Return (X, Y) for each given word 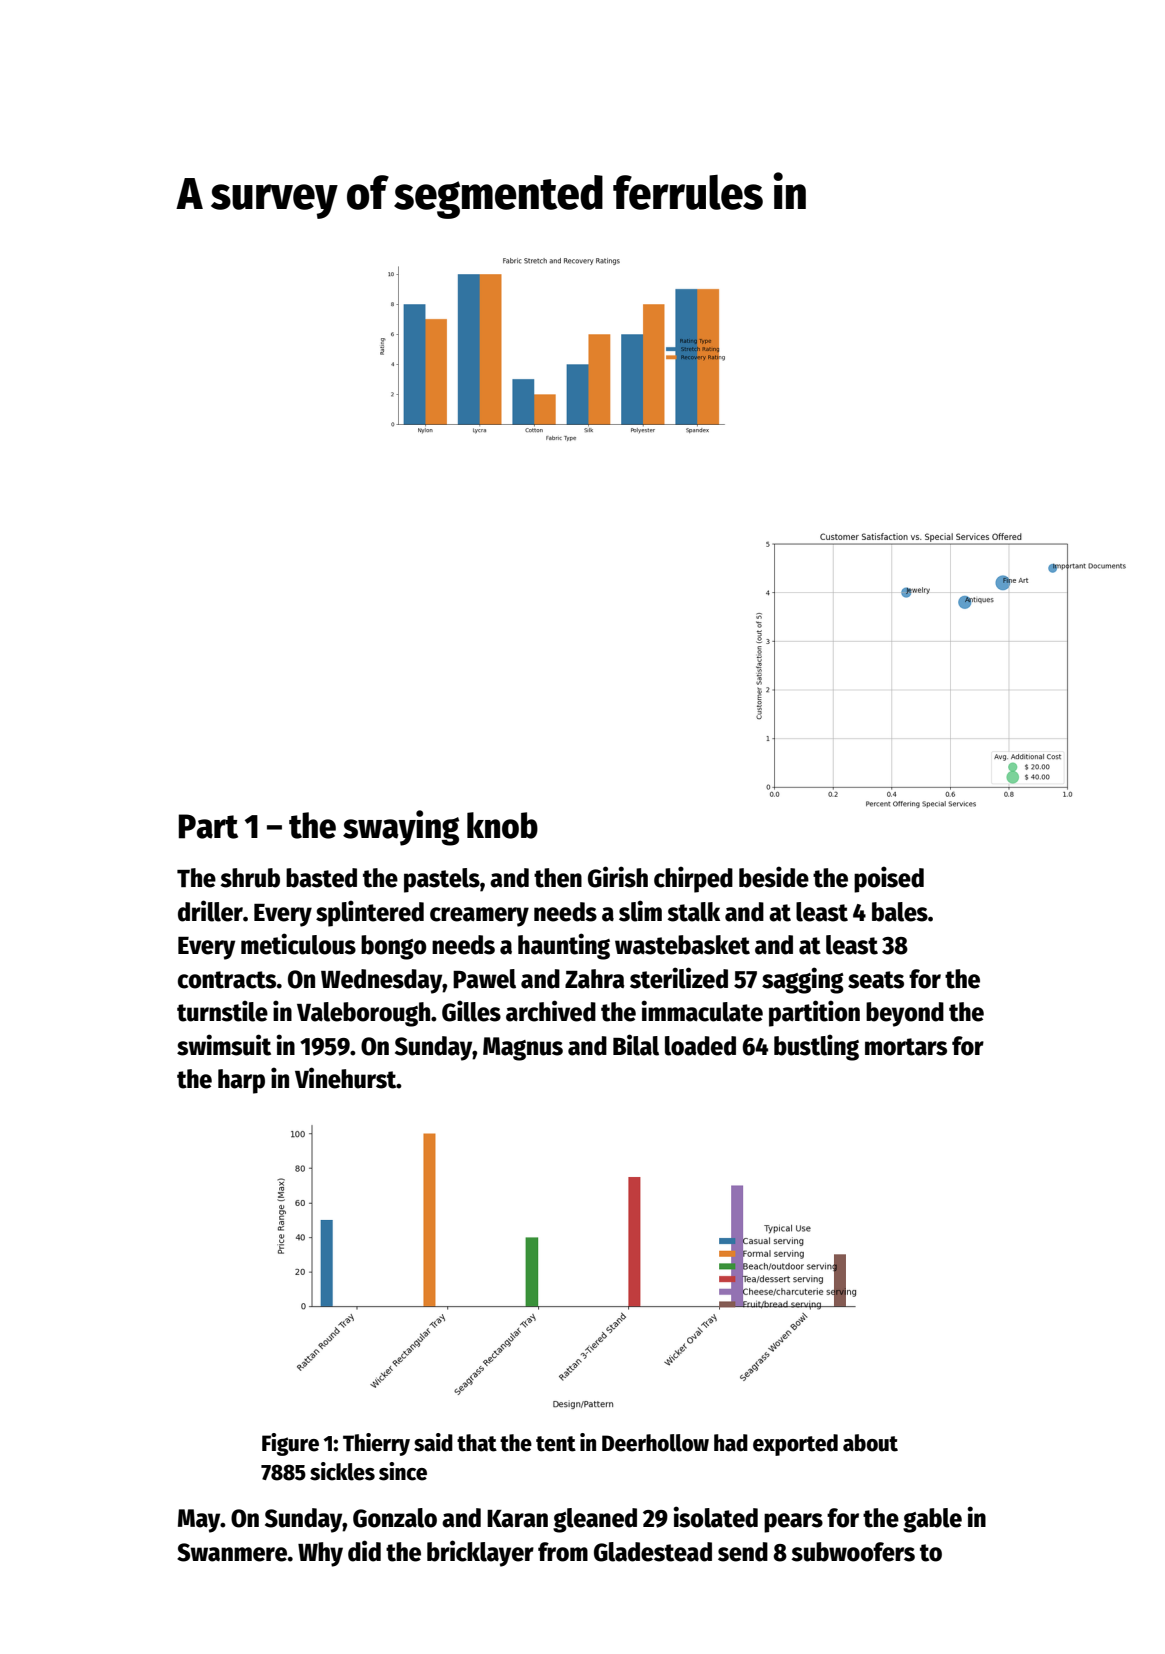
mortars (906, 1047)
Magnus (523, 1049)
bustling (816, 1047)
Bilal (636, 1045)
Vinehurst (346, 1078)
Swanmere (232, 1552)
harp (241, 1081)
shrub (250, 878)
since (403, 1471)
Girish (618, 877)
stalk (693, 912)
